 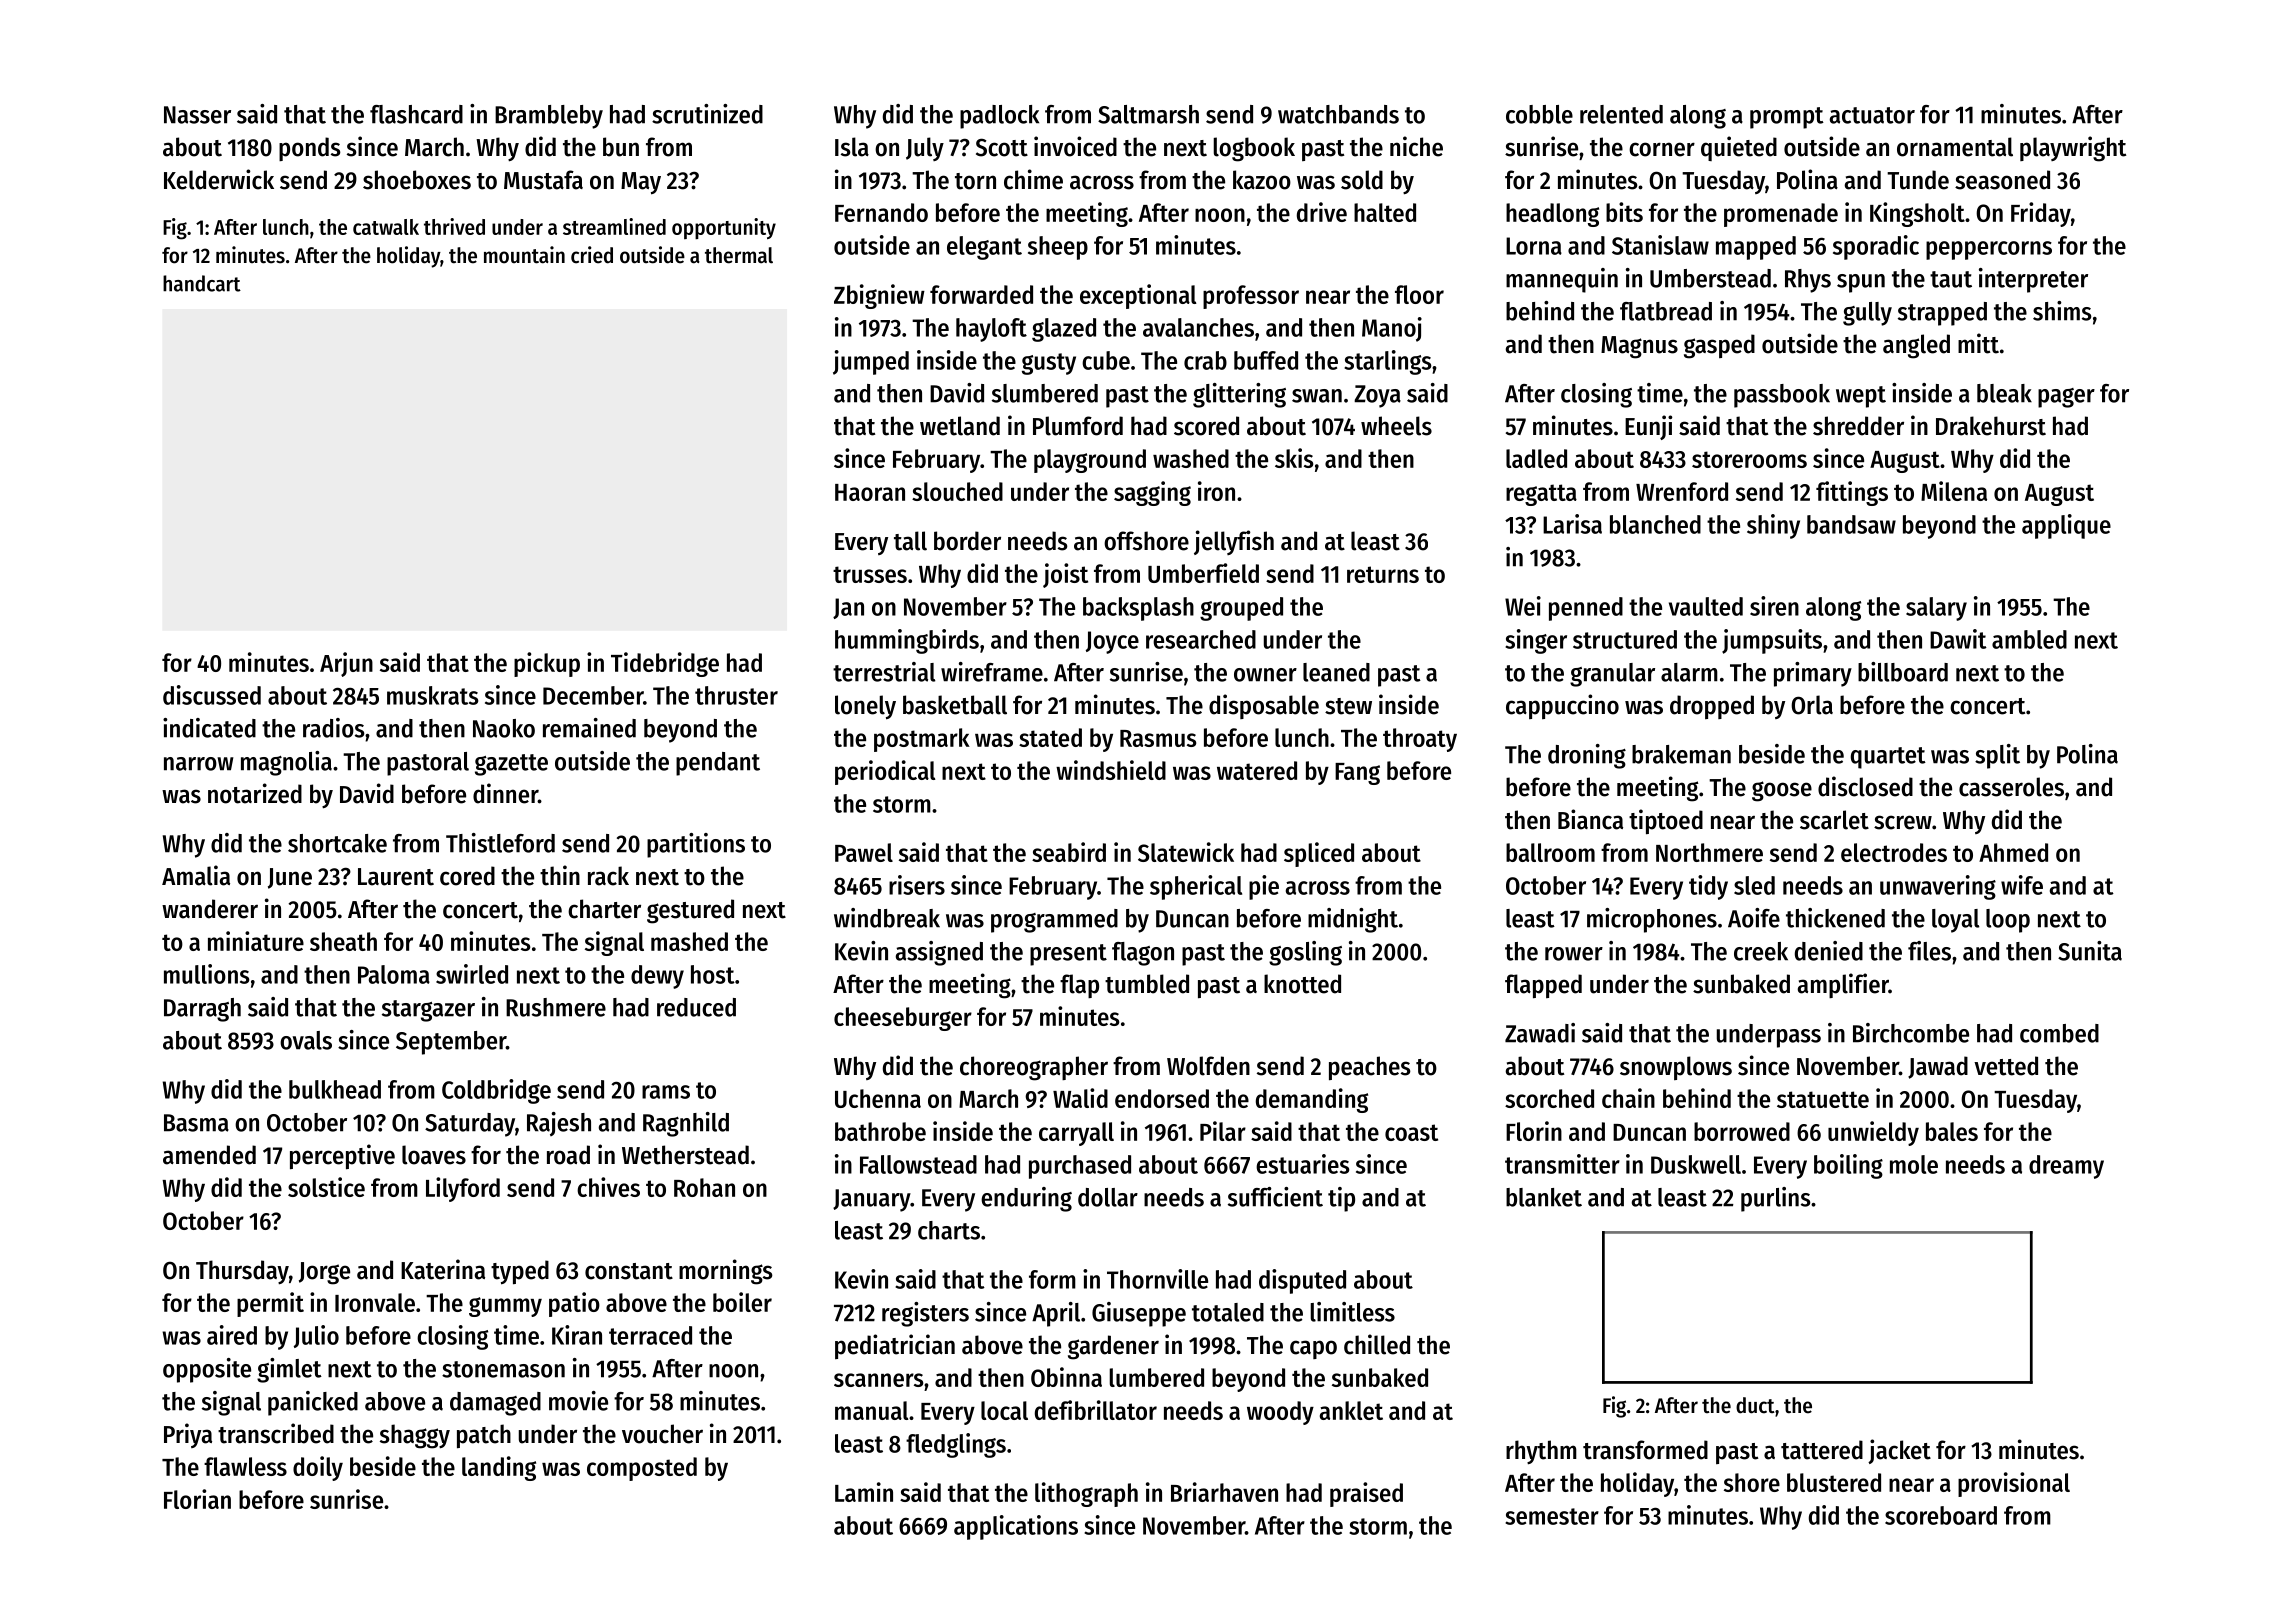 What do you see at coordinates (499, 1468) in the screenshot?
I see `landing` at bounding box center [499, 1468].
